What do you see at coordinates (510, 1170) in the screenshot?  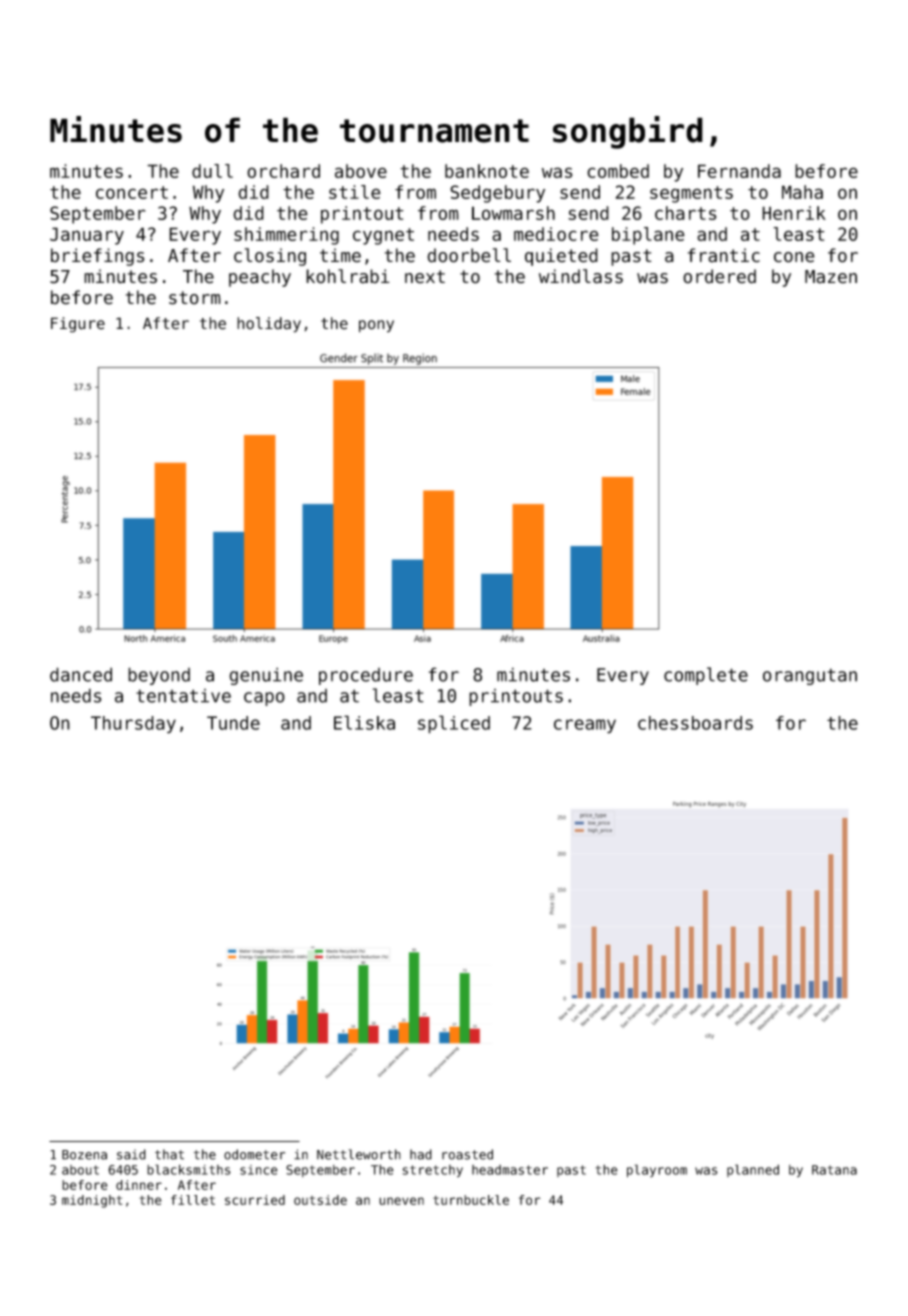 I see `headmaster` at bounding box center [510, 1170].
